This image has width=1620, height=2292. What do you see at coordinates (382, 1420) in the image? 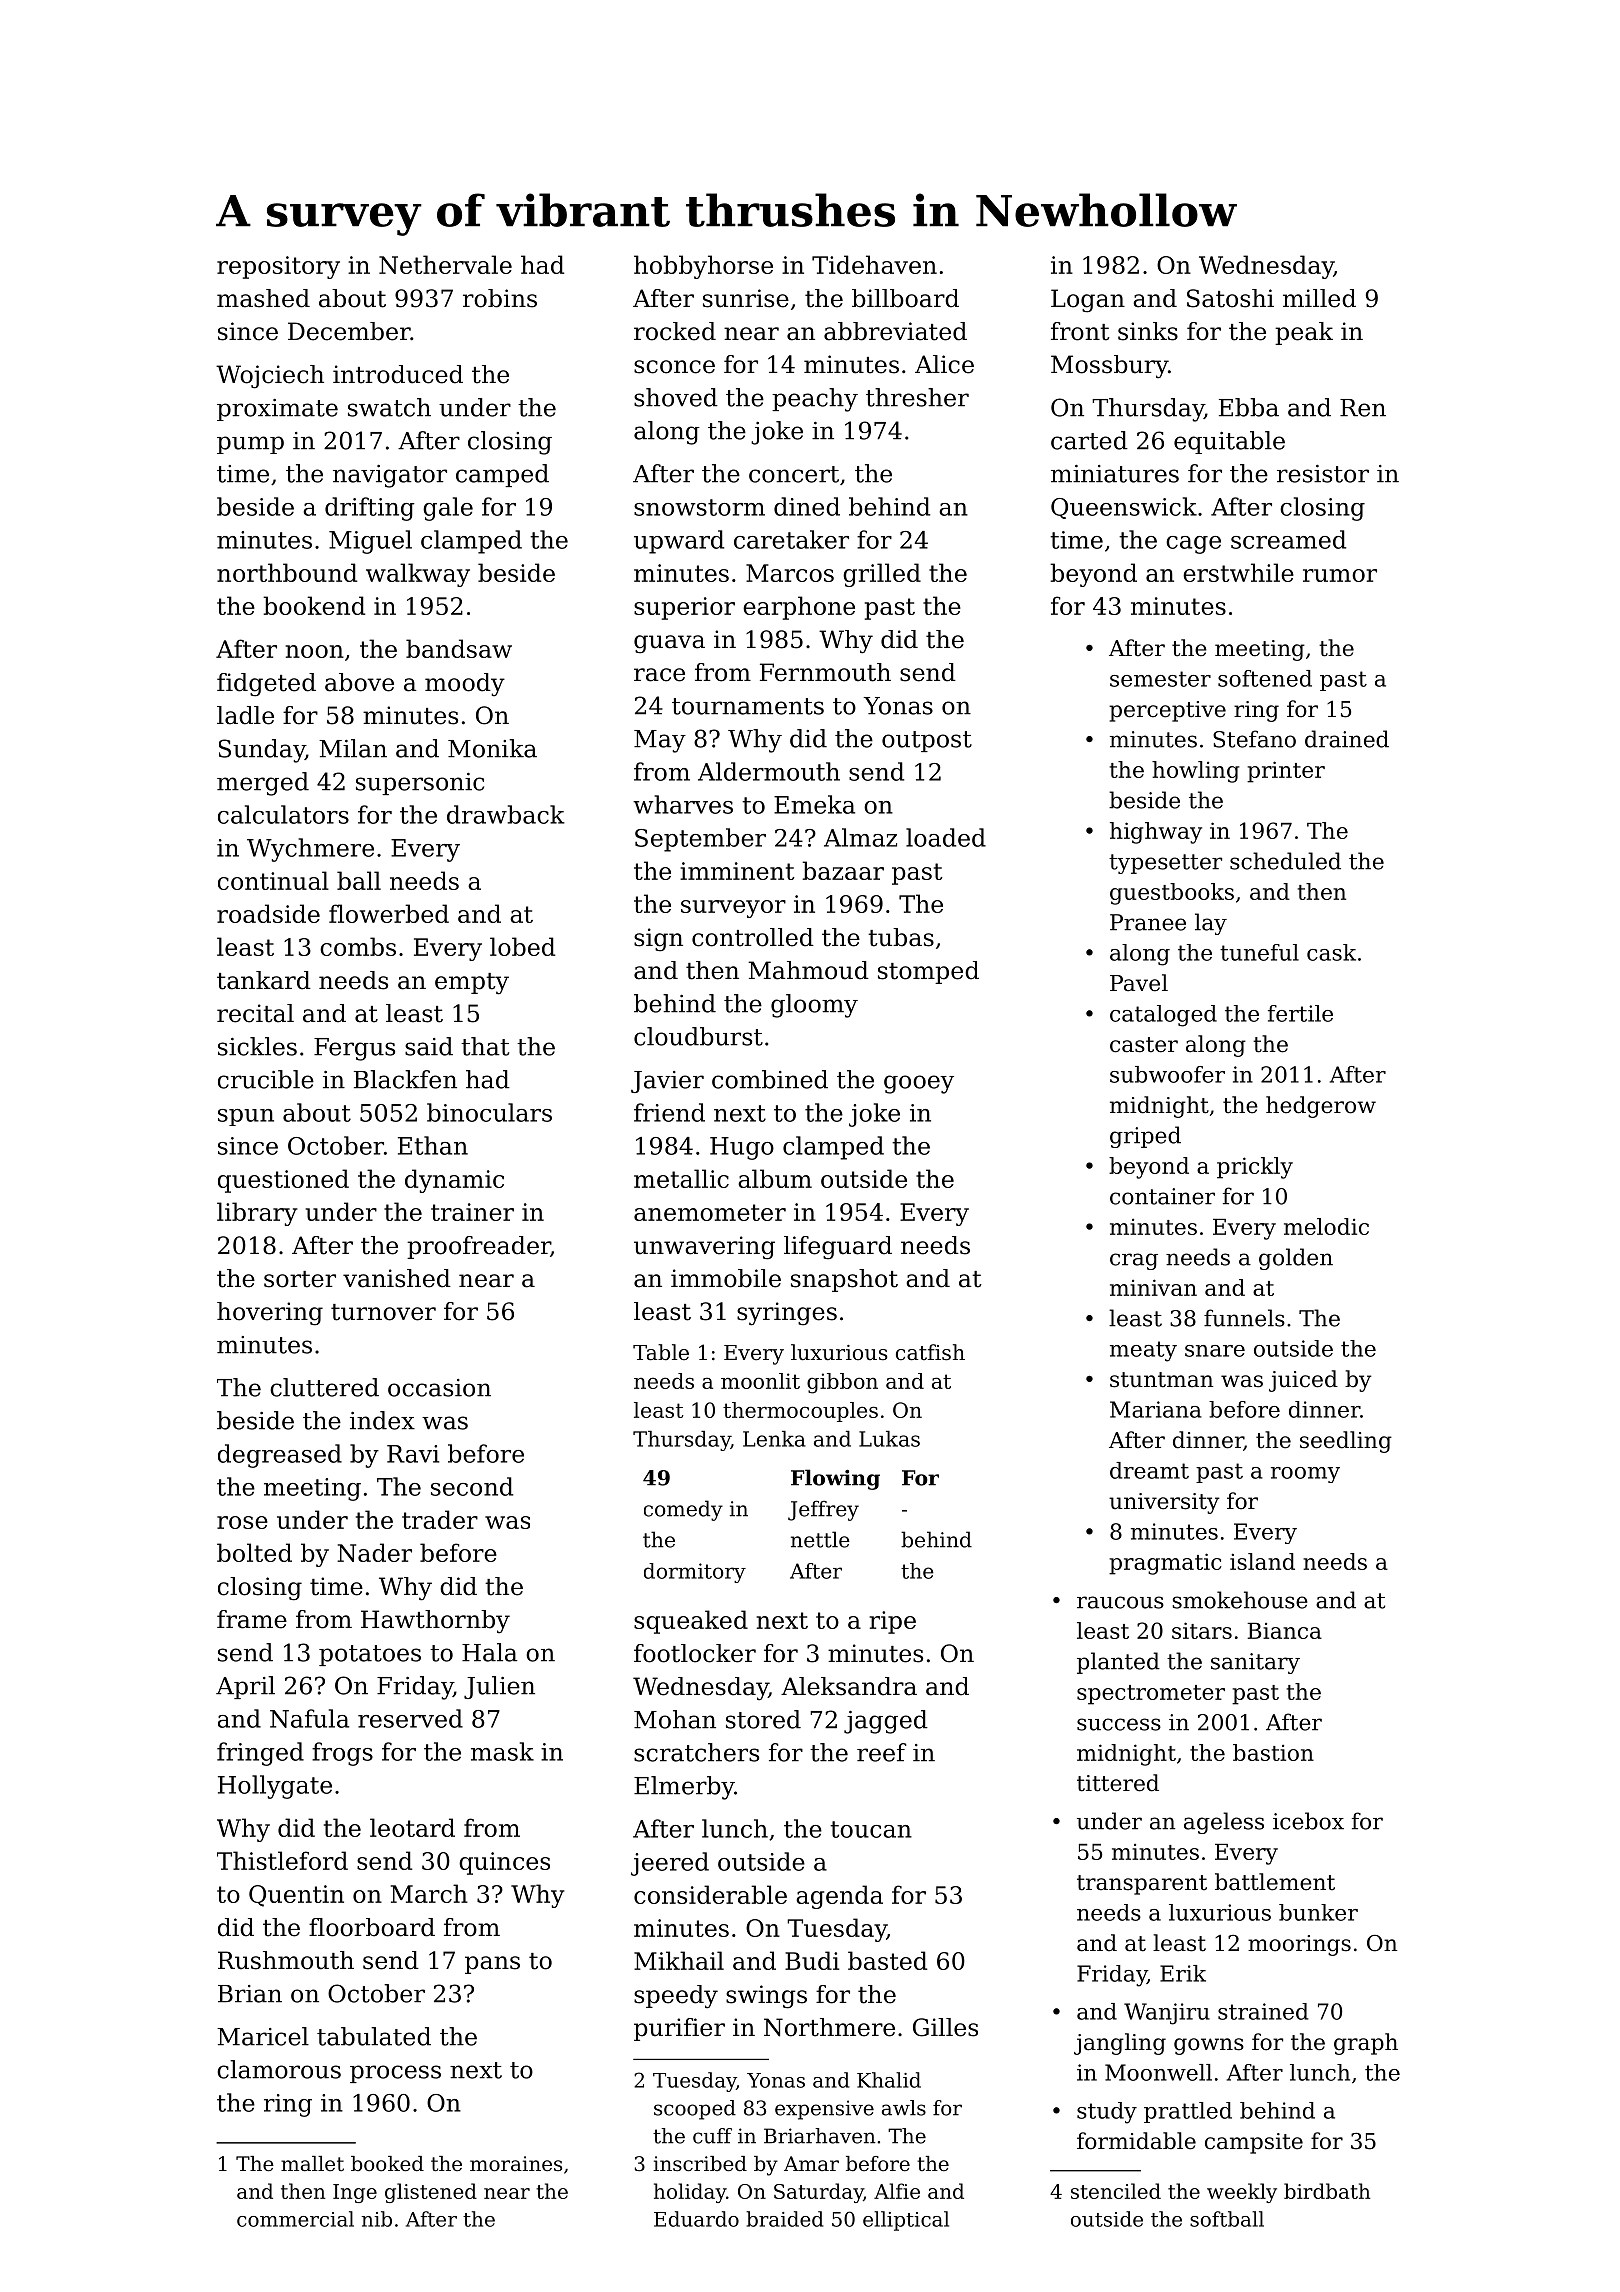
I see `index` at bounding box center [382, 1420].
